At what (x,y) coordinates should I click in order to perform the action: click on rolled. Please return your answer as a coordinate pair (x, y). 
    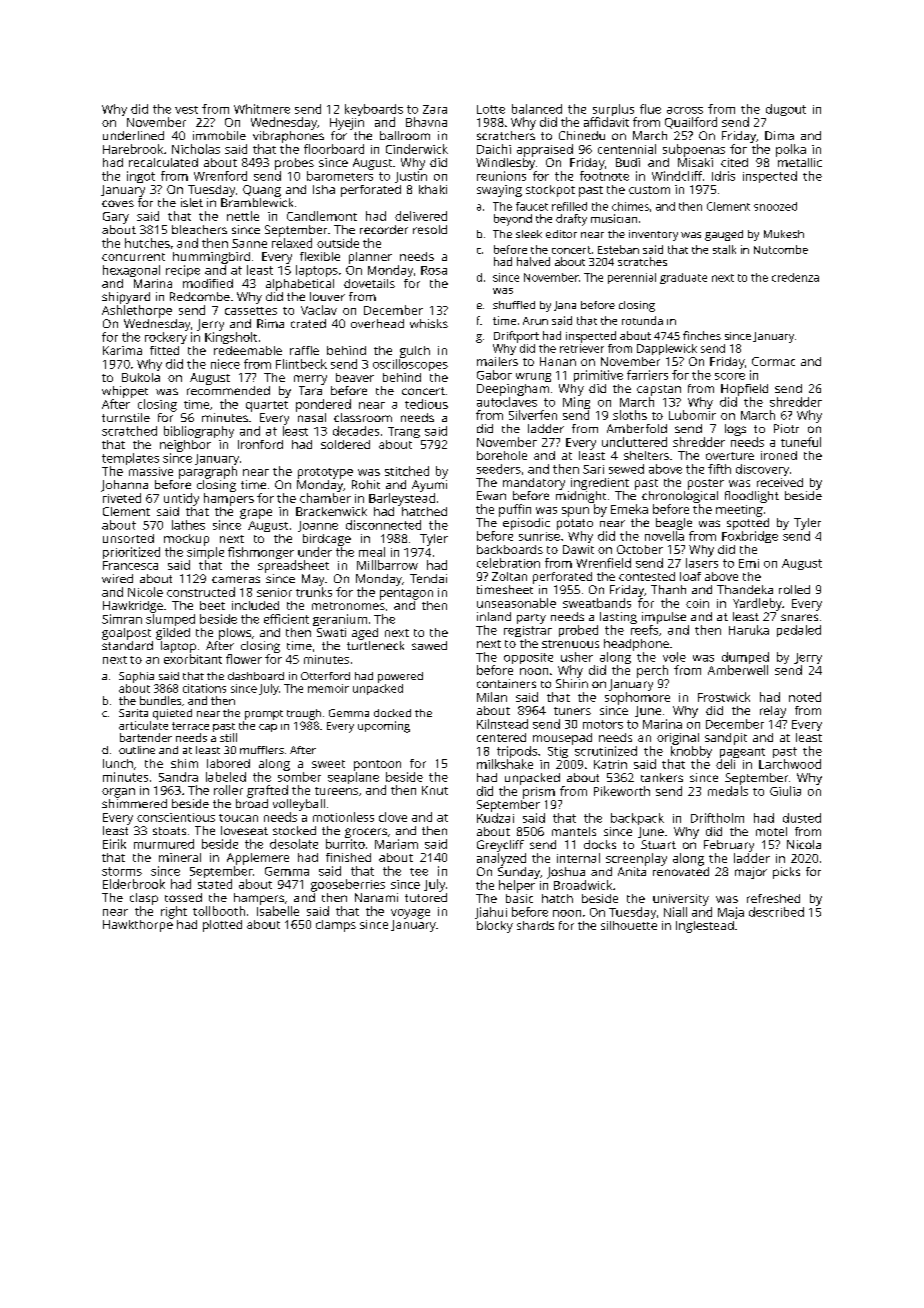
    Looking at the image, I should click on (794, 589).
